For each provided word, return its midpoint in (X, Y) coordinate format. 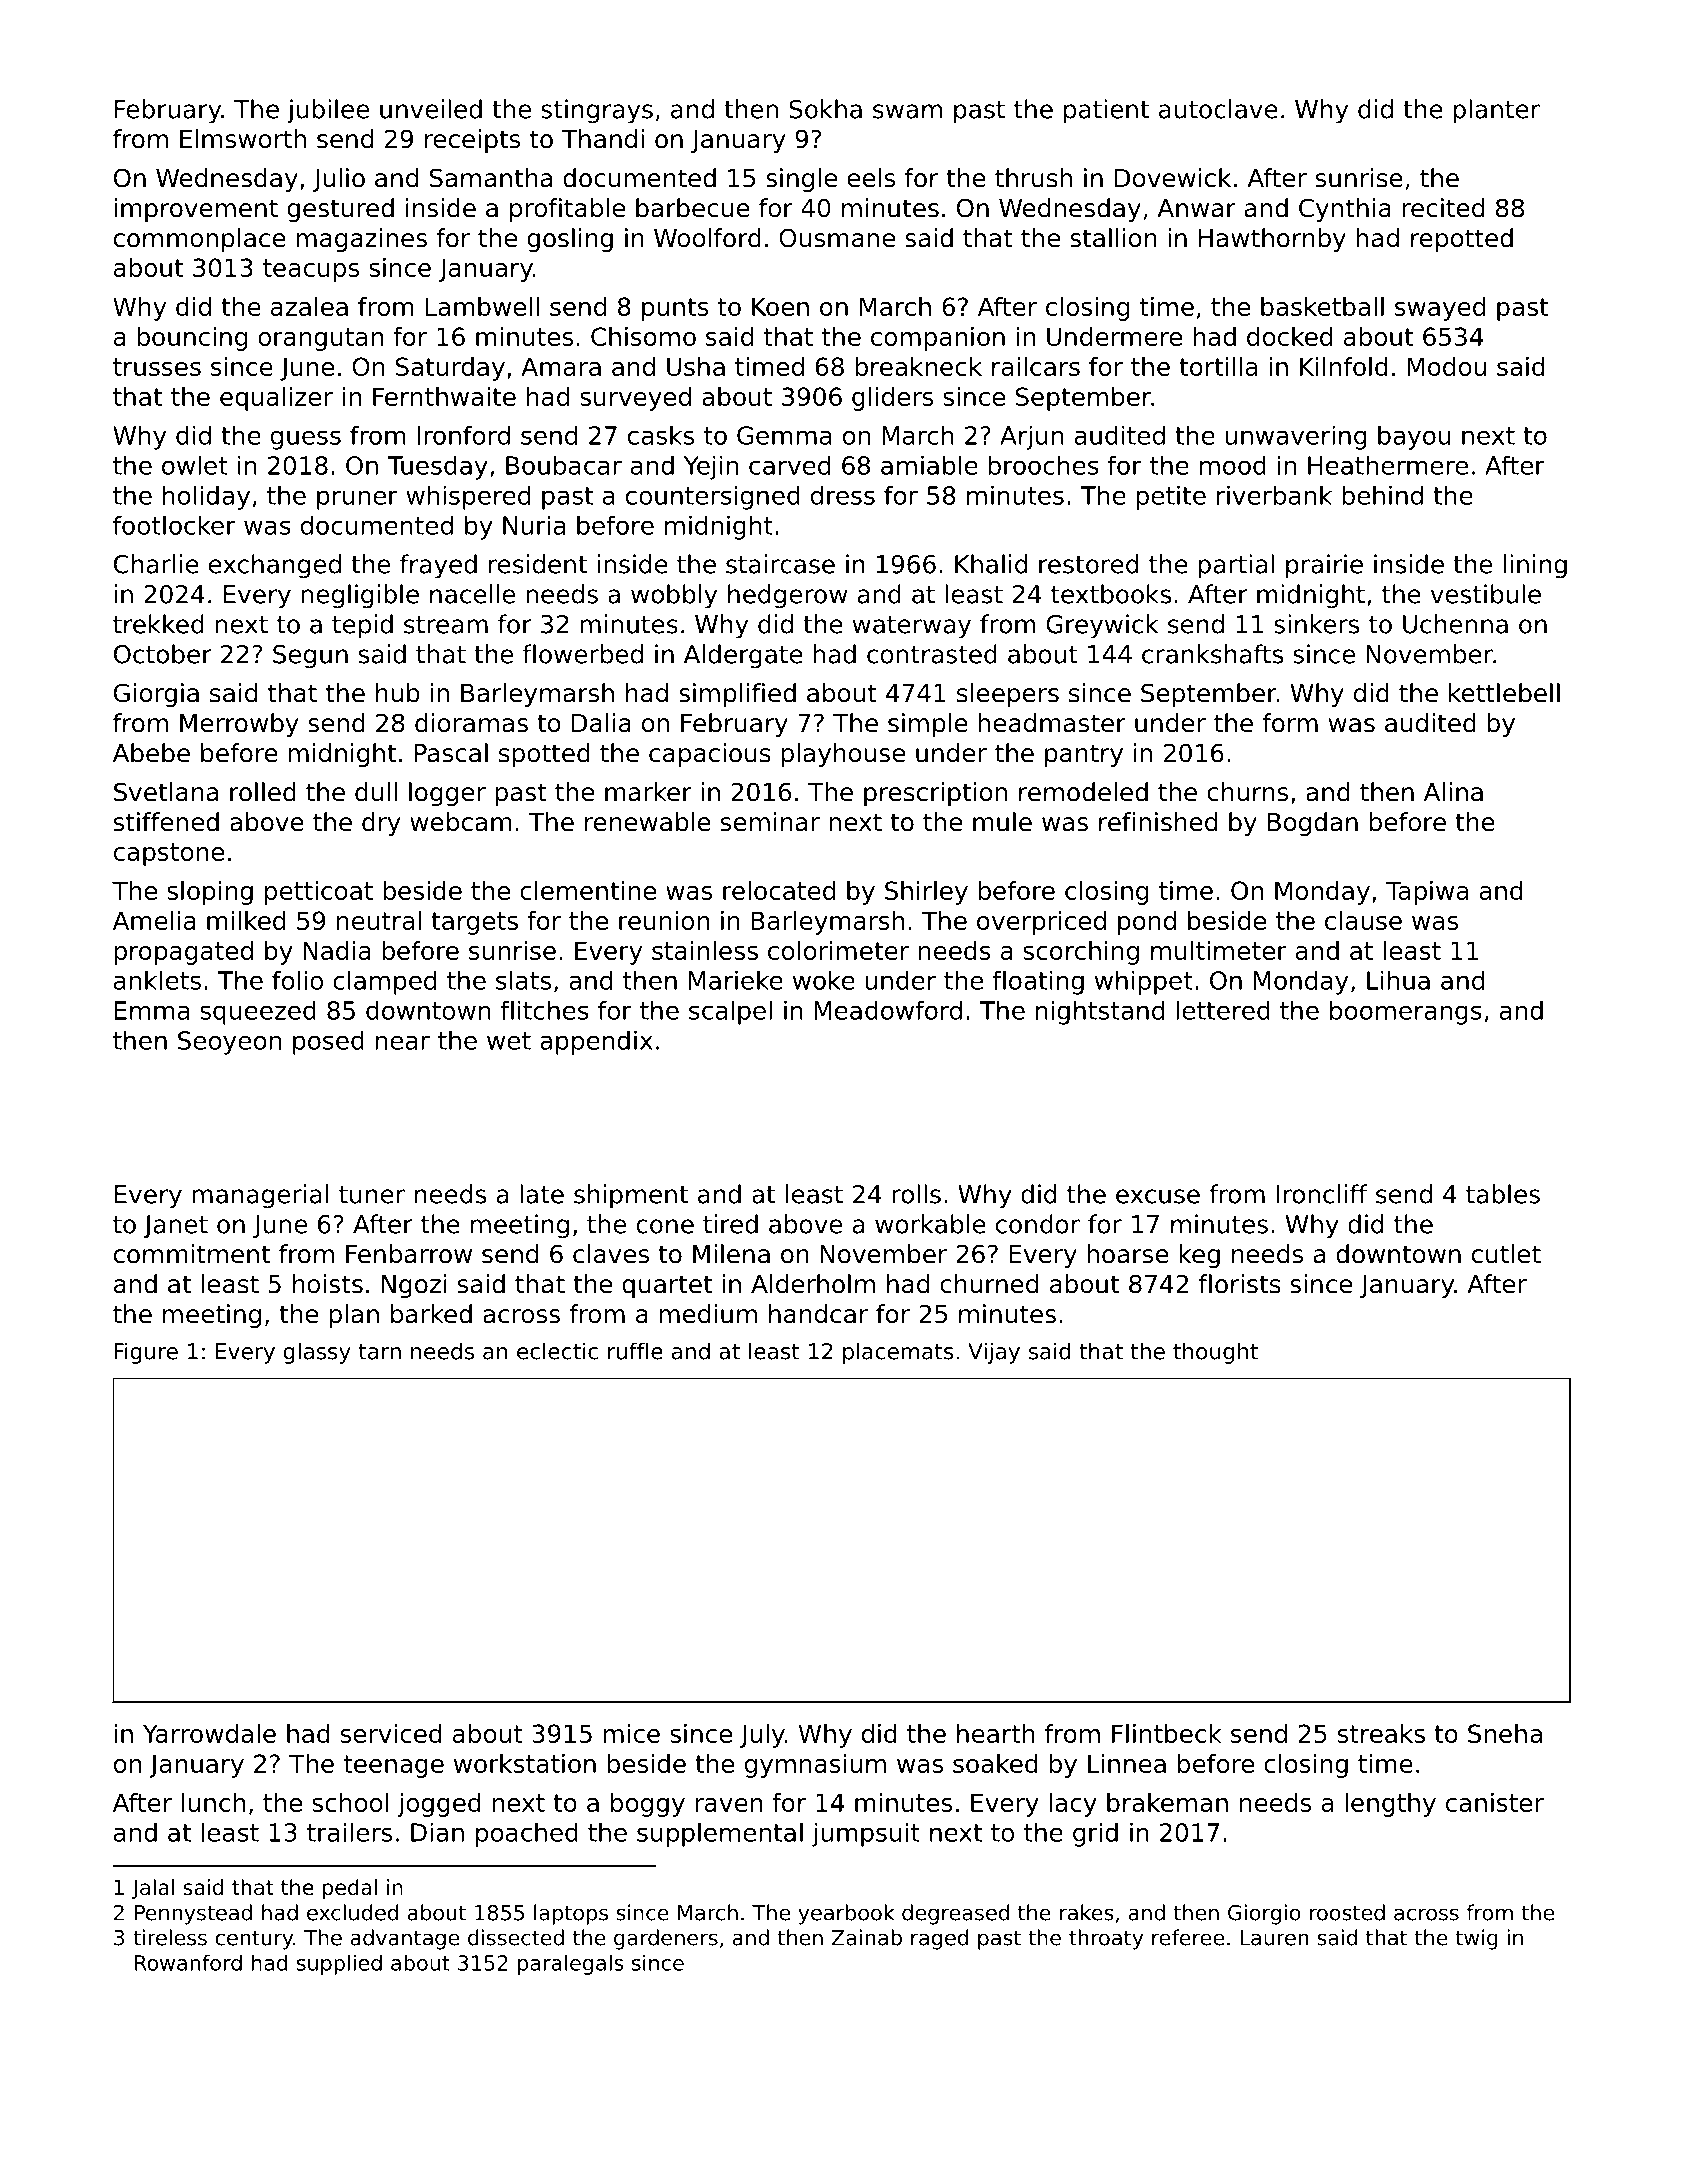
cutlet (1506, 1254)
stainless (705, 950)
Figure (146, 1353)
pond (1147, 923)
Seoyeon (229, 1043)
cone (665, 1226)
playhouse (843, 755)
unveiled (431, 109)
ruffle (635, 1351)
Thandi (603, 139)
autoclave (1218, 109)
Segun (310, 657)
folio (297, 980)
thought (1215, 1353)
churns (1247, 792)
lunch (213, 1802)
